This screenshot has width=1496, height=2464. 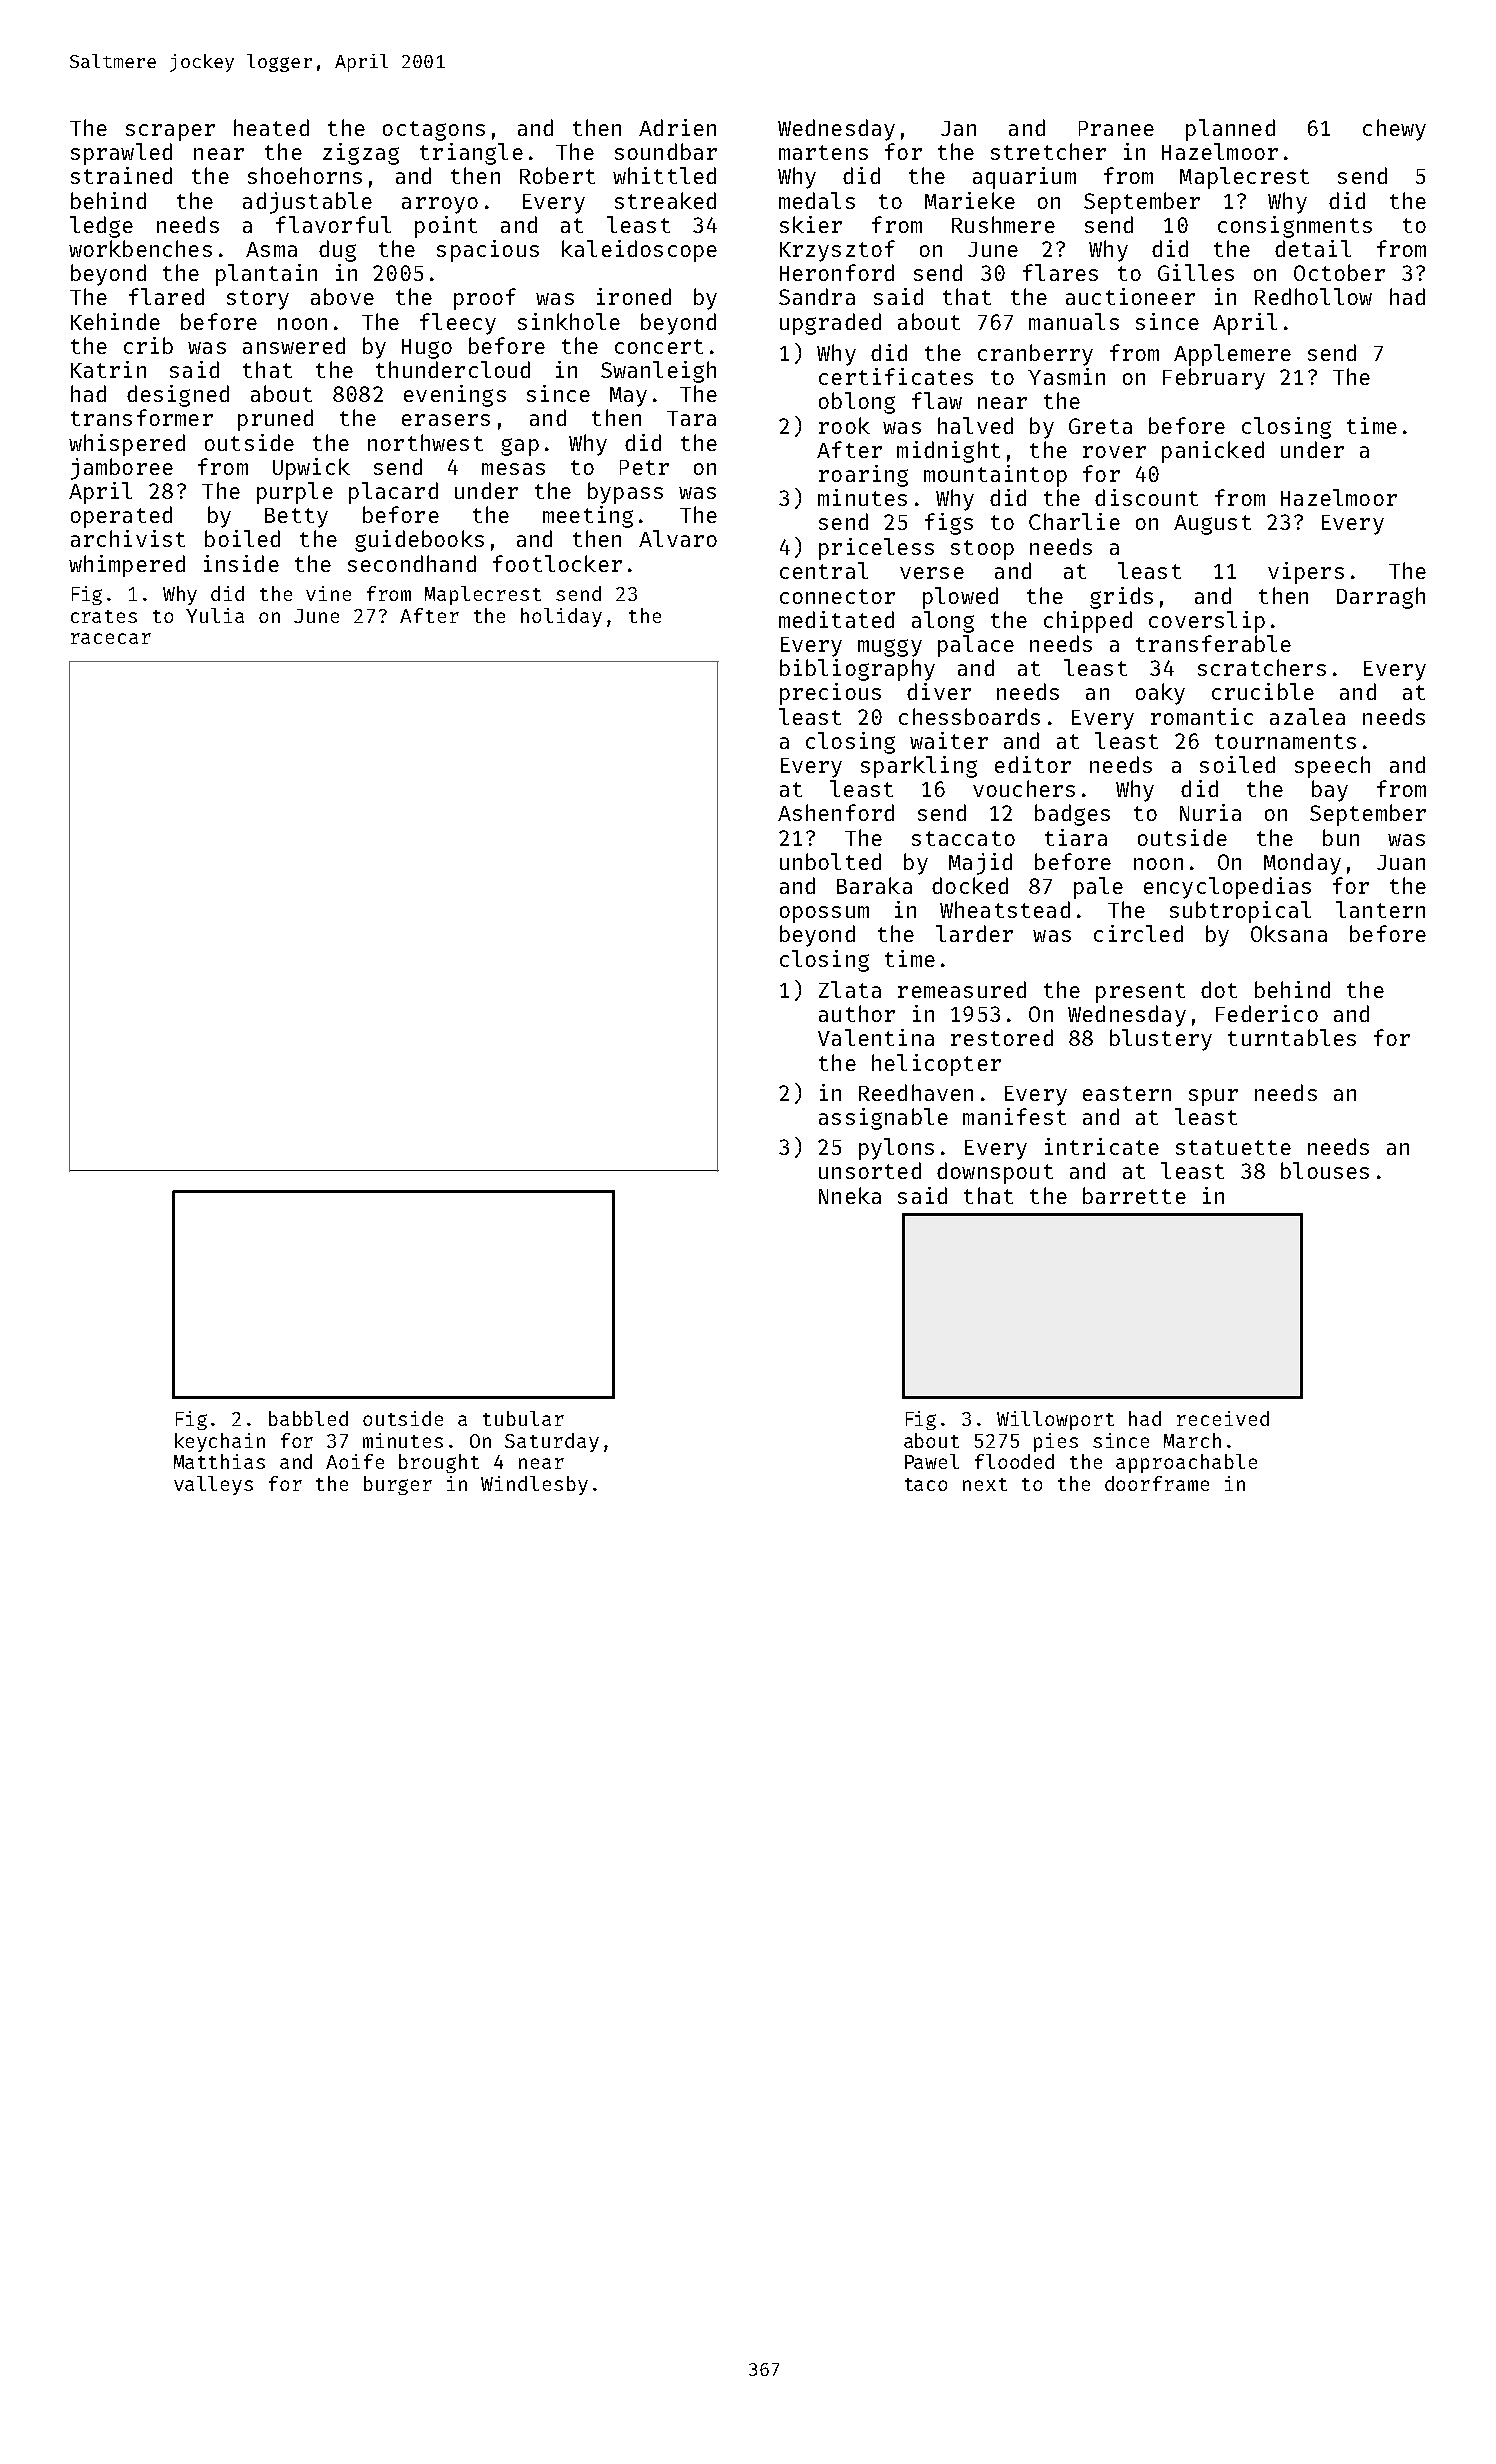 I want to click on Windlesby, so click(x=534, y=1485).
